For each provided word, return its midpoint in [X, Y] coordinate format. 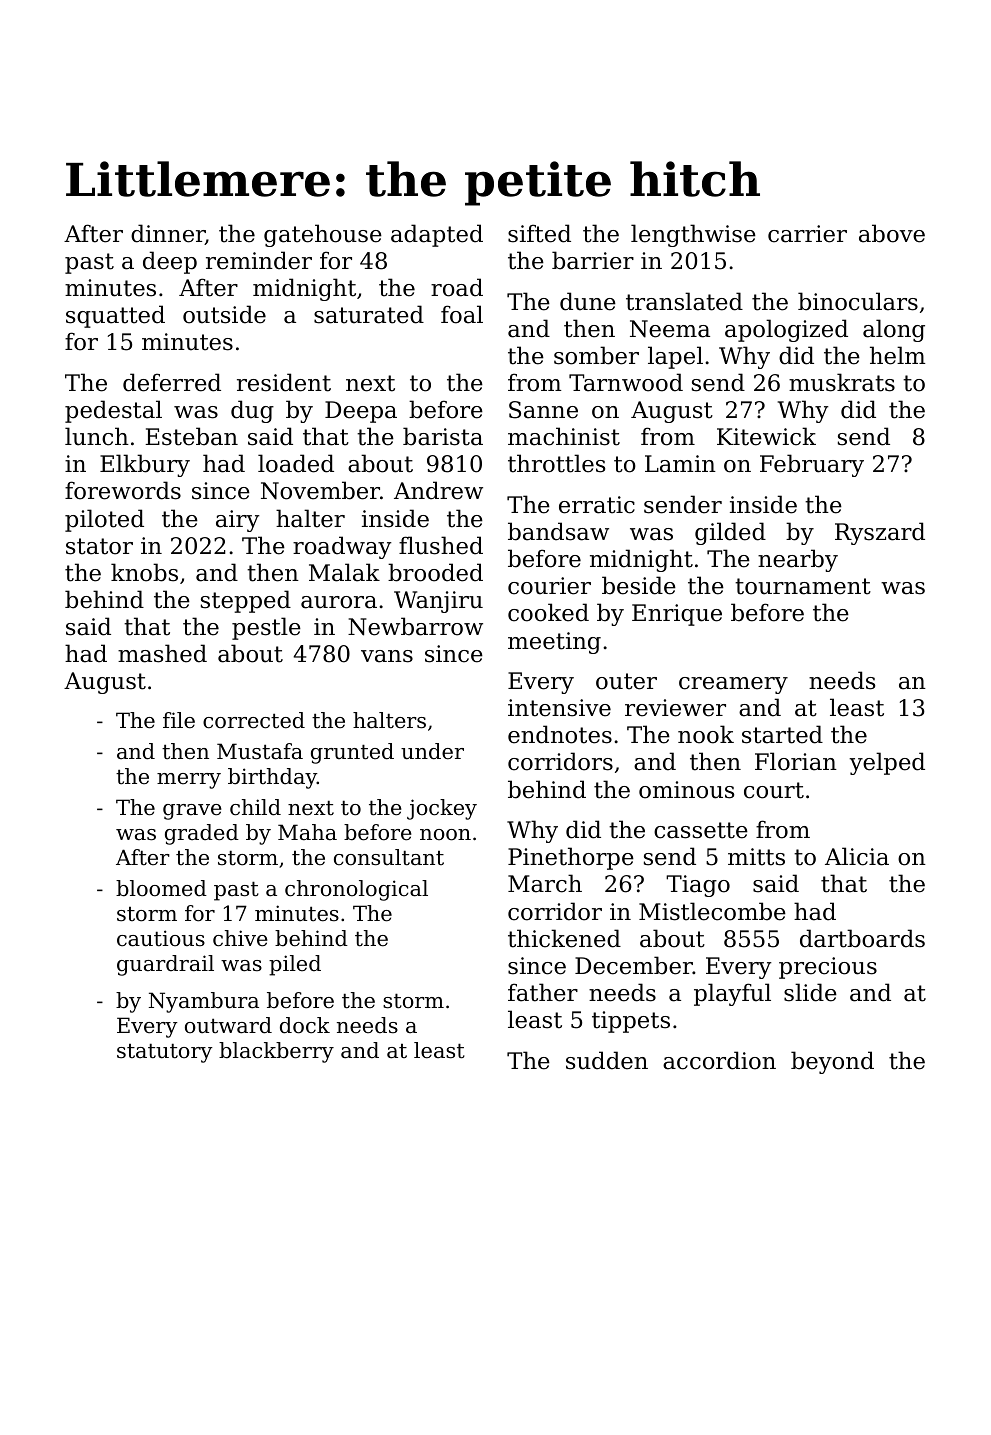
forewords [123, 490]
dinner [168, 234]
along [894, 330]
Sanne [543, 410]
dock [305, 1025]
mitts [756, 857]
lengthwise [693, 235]
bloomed [161, 888]
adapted [437, 235]
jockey [442, 809]
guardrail [165, 965]
